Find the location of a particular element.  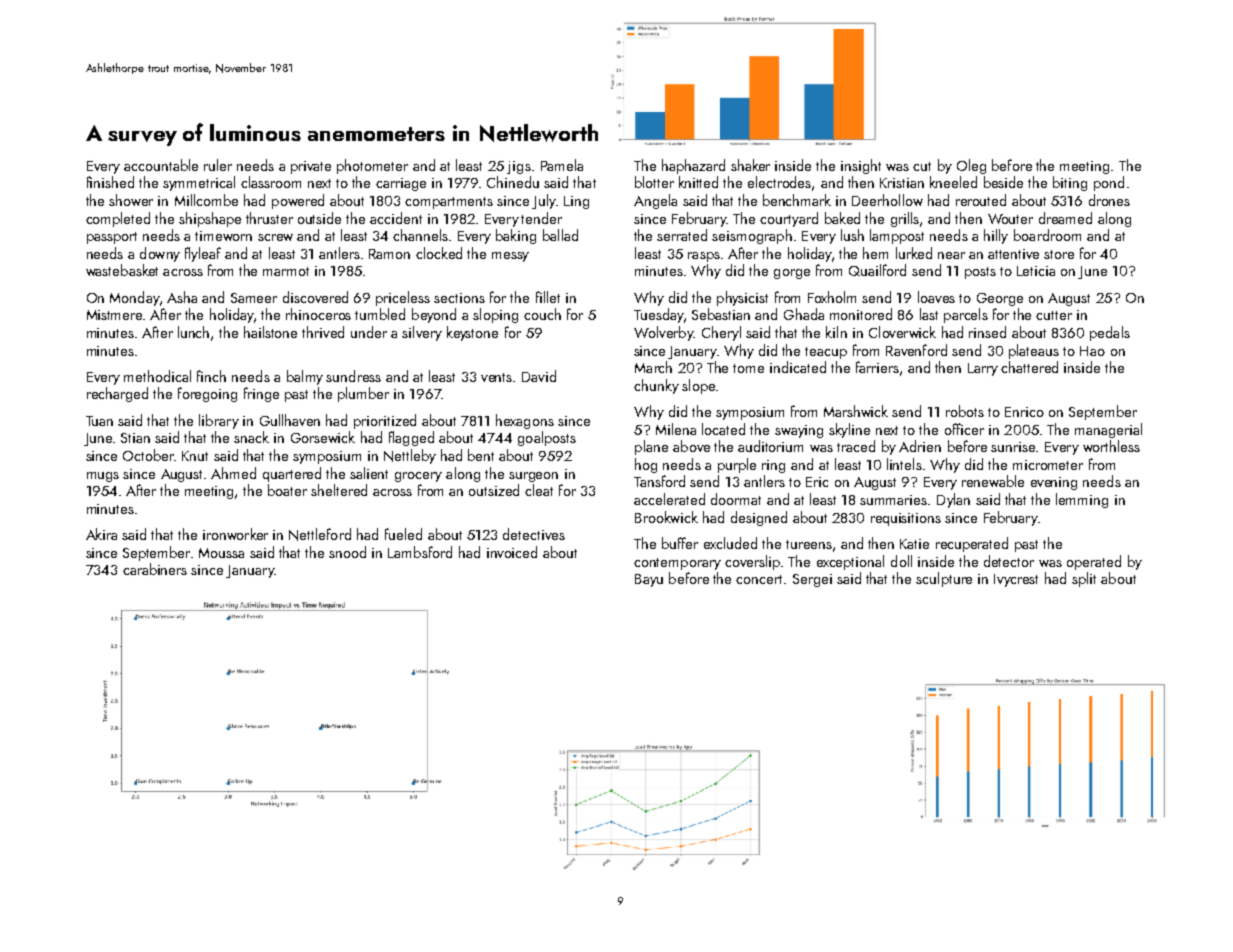

hilly is located at coordinates (996, 236).
